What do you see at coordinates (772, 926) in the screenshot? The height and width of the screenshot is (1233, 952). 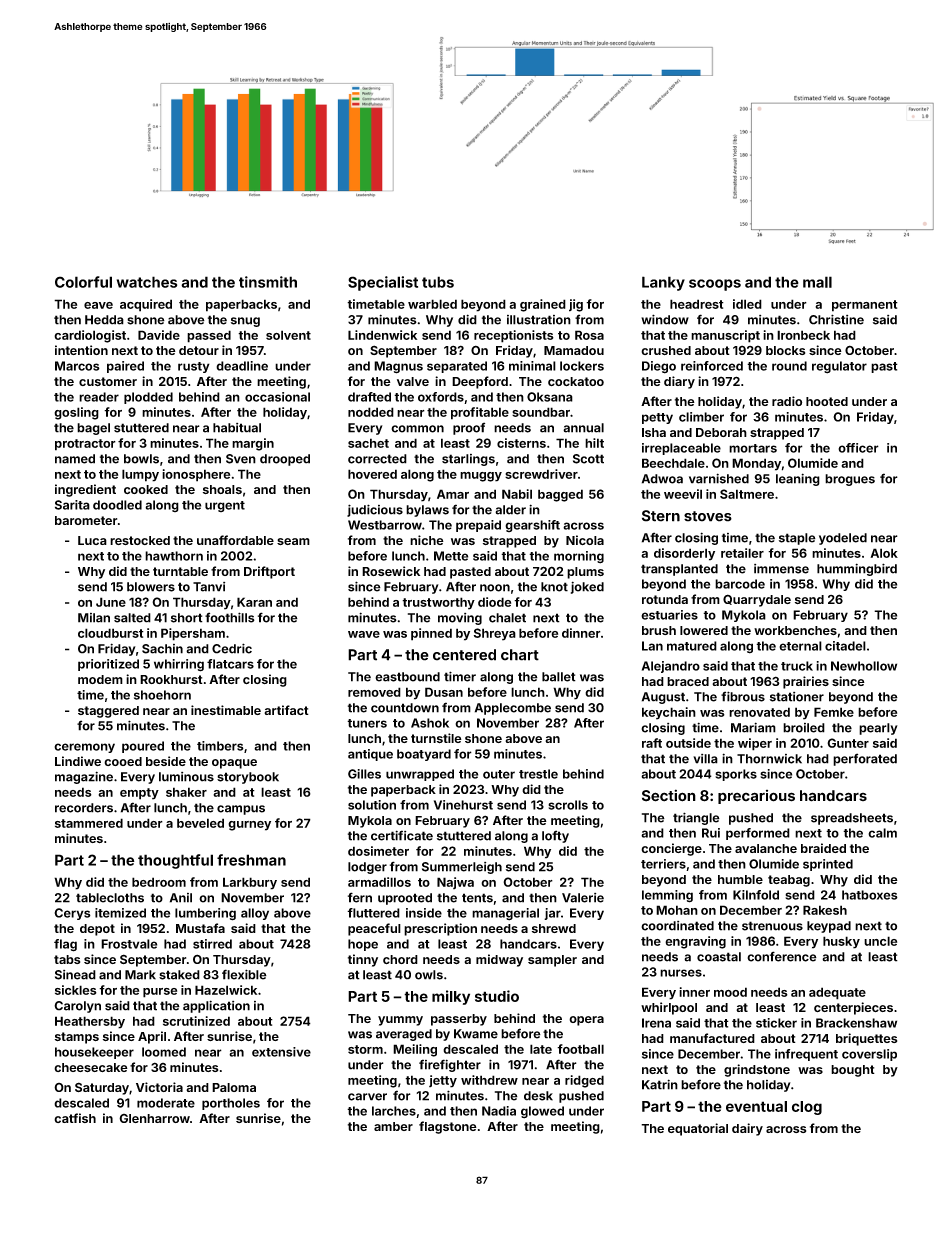 I see `strenuous` at bounding box center [772, 926].
